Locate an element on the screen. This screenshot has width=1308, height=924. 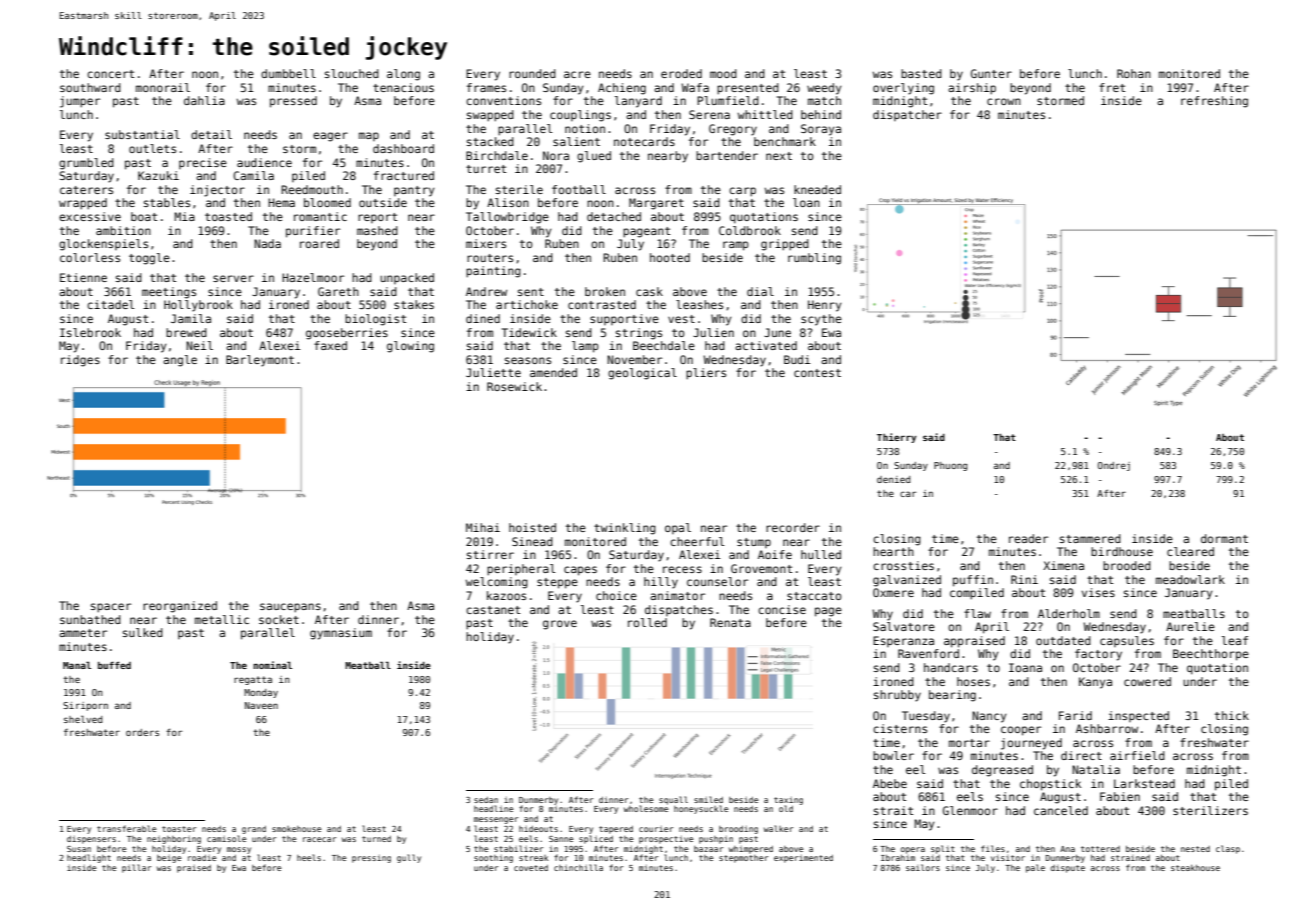
refreshing is located at coordinates (1214, 102).
